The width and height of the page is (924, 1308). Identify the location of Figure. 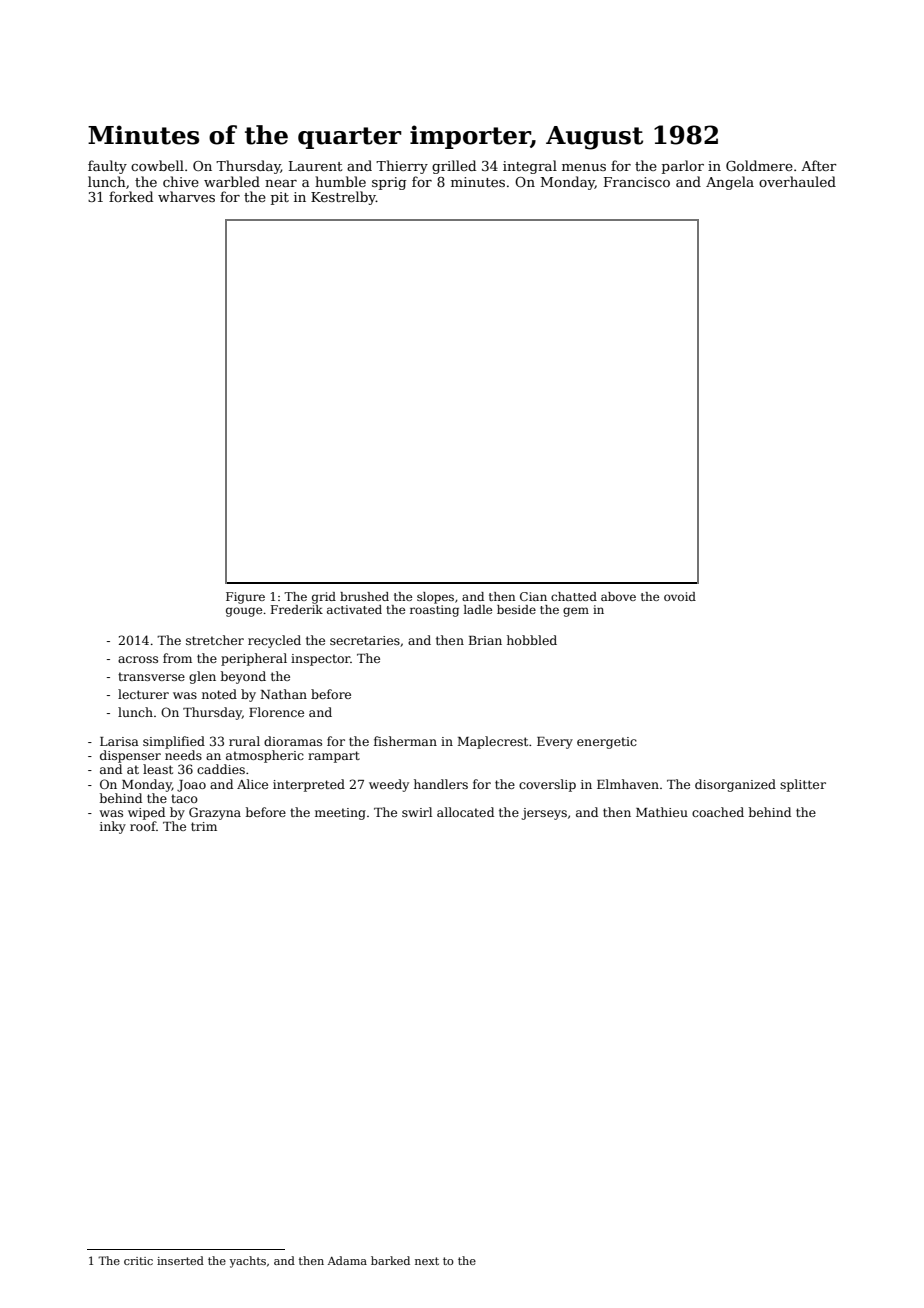
(245, 598).
